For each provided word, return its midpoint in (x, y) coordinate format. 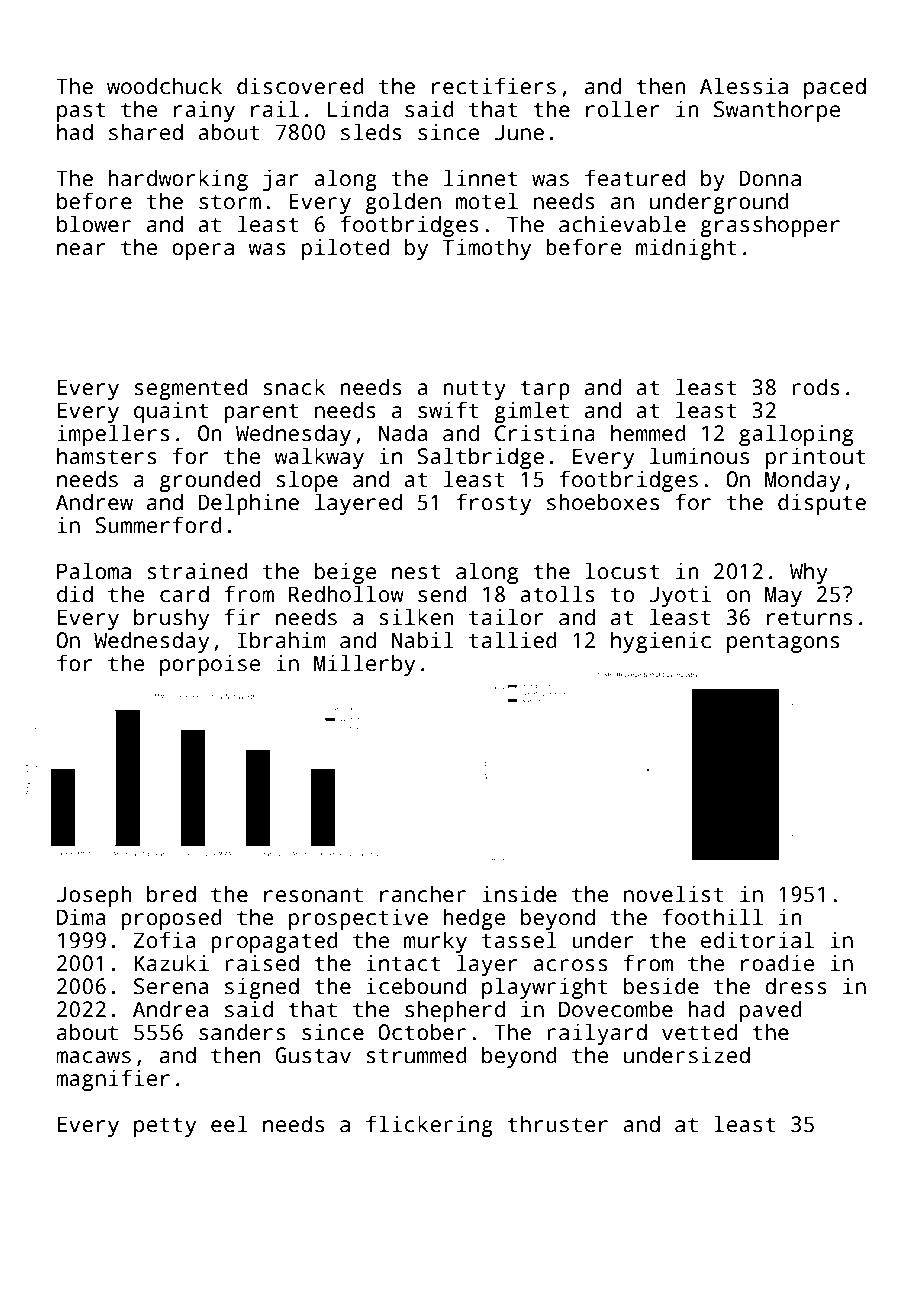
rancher (423, 894)
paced (835, 88)
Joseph (94, 896)
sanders (242, 1032)
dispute (822, 504)
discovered (300, 86)
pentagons (783, 643)
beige (345, 573)
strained (197, 571)
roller (623, 109)
